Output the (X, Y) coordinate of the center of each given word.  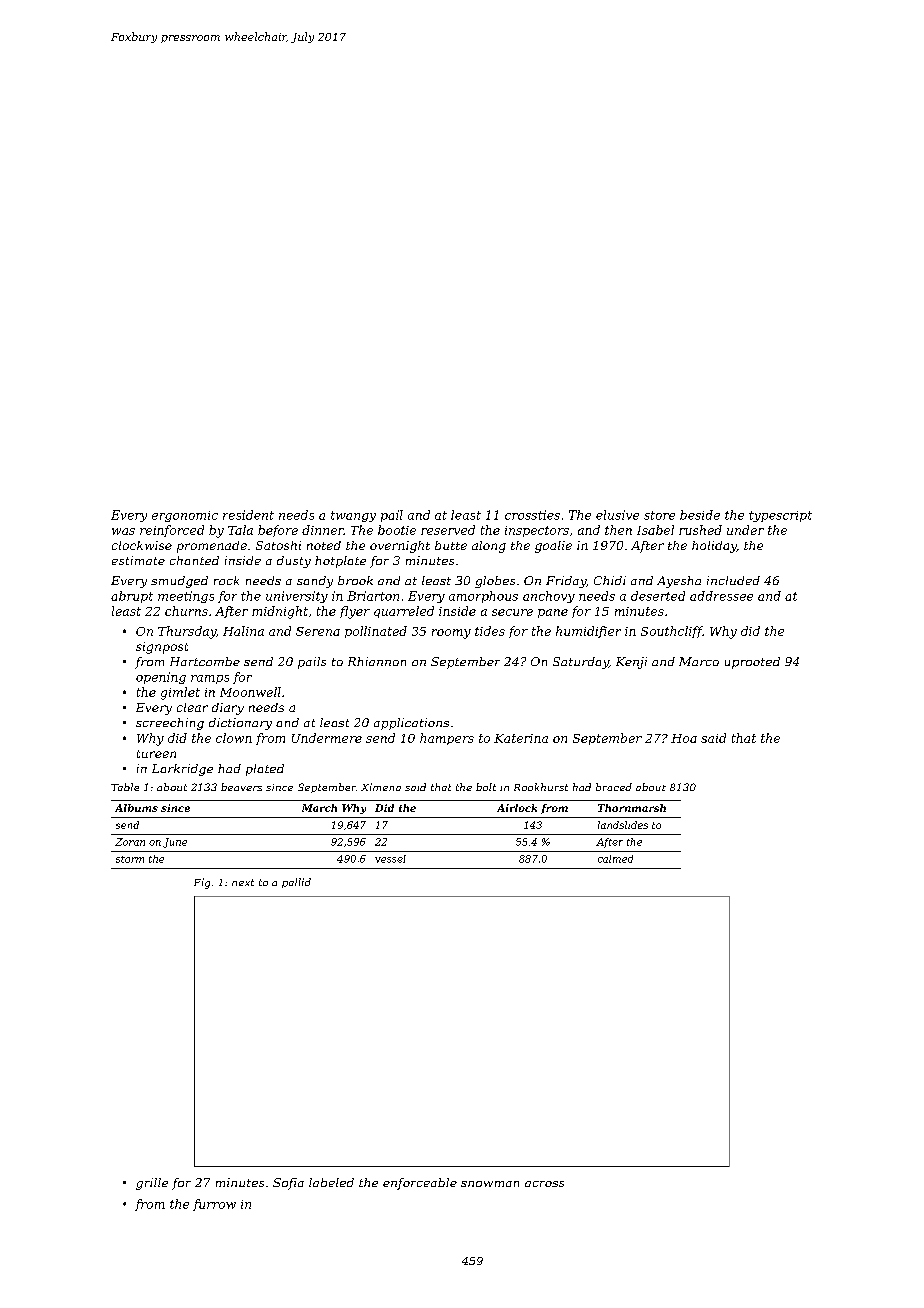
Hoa (684, 738)
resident (248, 515)
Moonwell (250, 692)
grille (152, 1184)
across (544, 1184)
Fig (202, 883)
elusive (617, 515)
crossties (532, 515)
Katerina (521, 738)
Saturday (581, 663)
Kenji (631, 663)
